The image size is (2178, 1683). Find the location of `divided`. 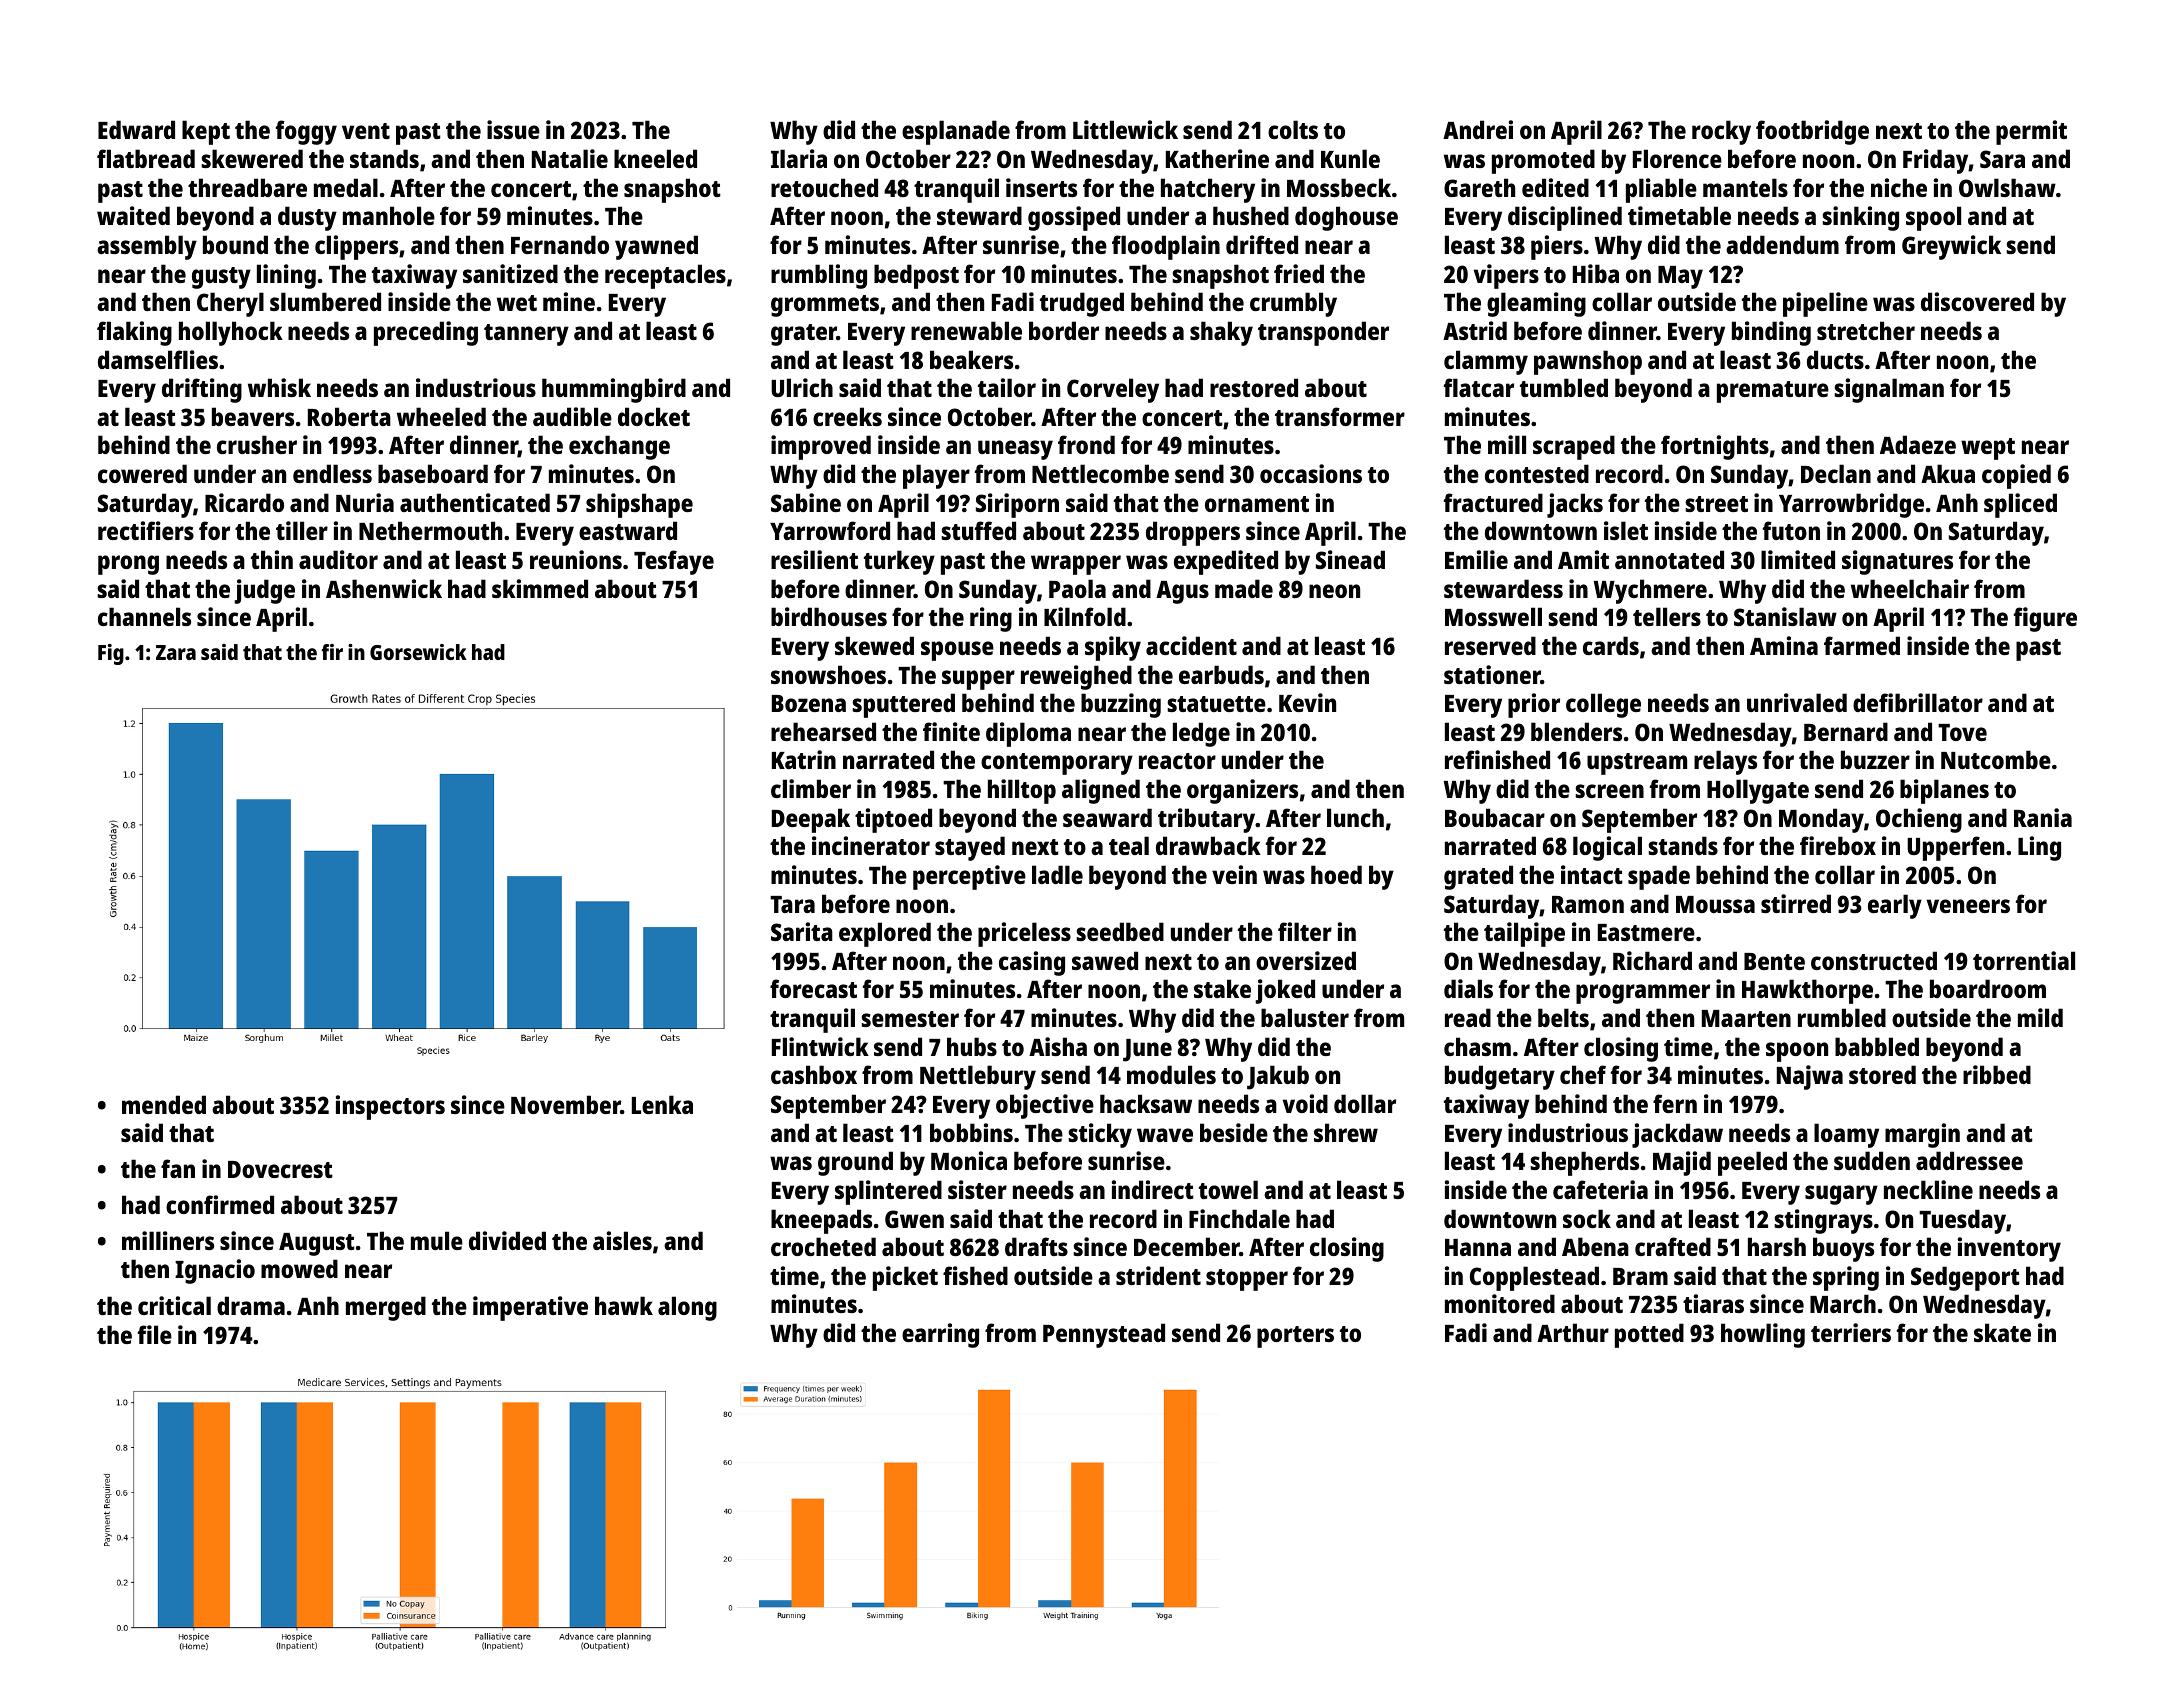

divided is located at coordinates (507, 1240).
